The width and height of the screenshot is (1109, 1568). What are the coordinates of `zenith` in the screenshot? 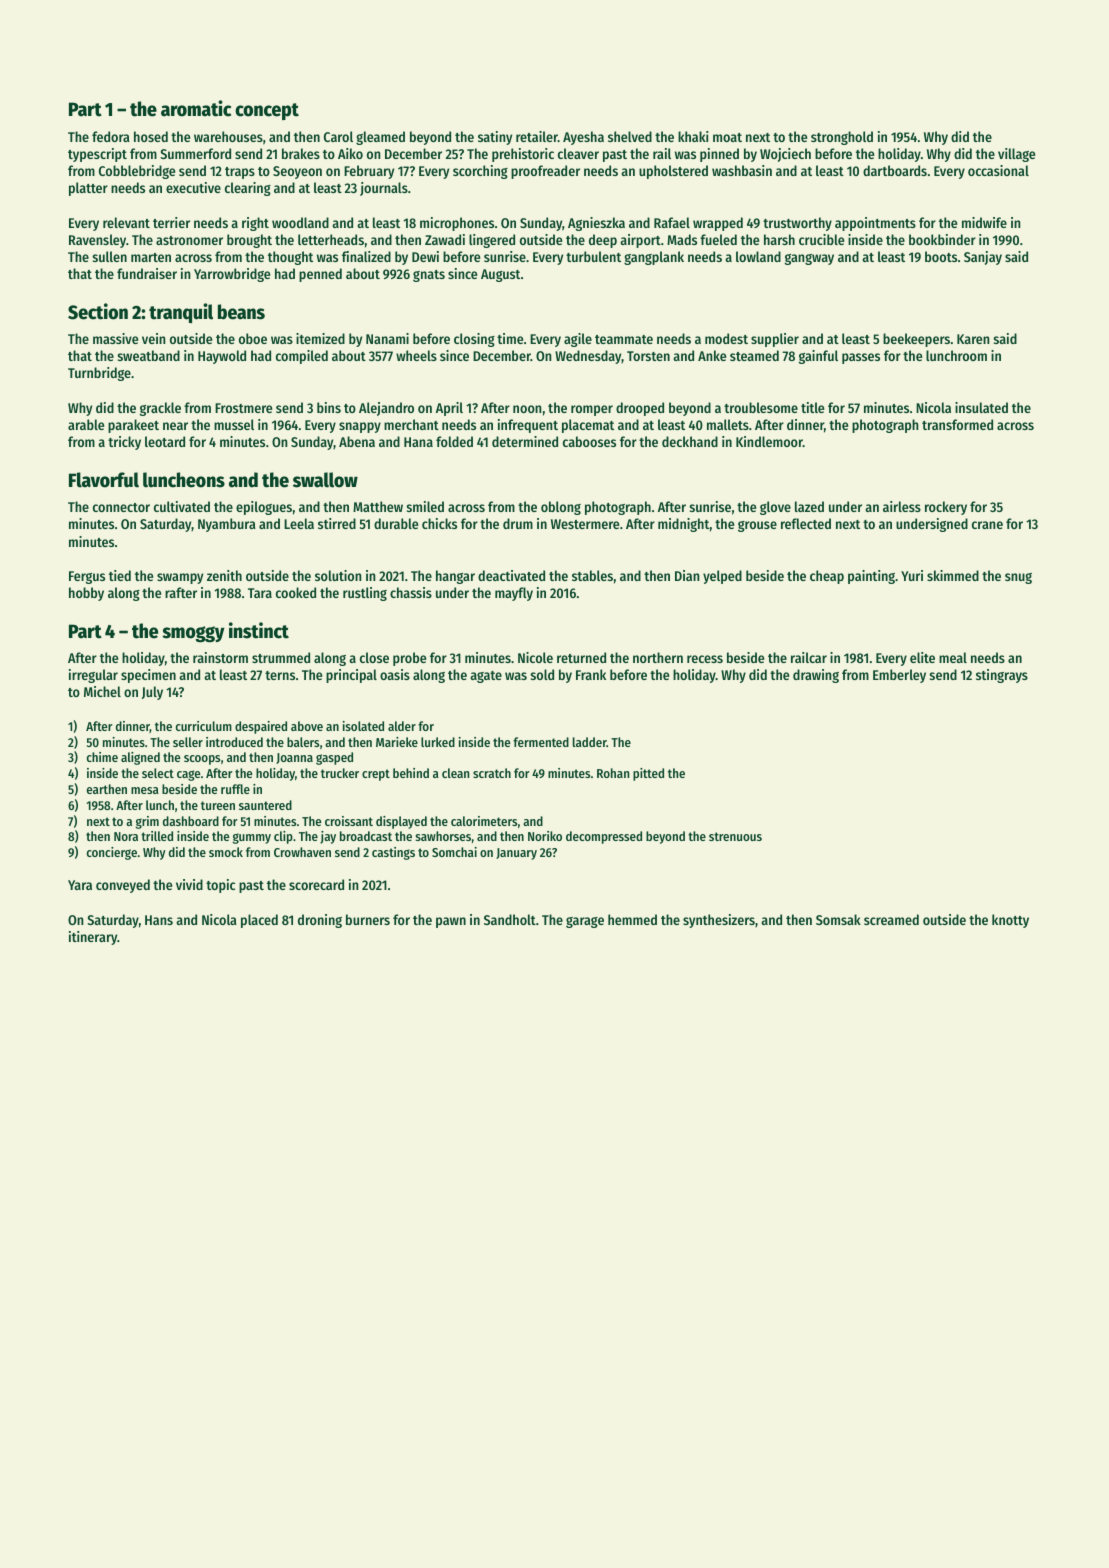 It's located at (224, 575).
